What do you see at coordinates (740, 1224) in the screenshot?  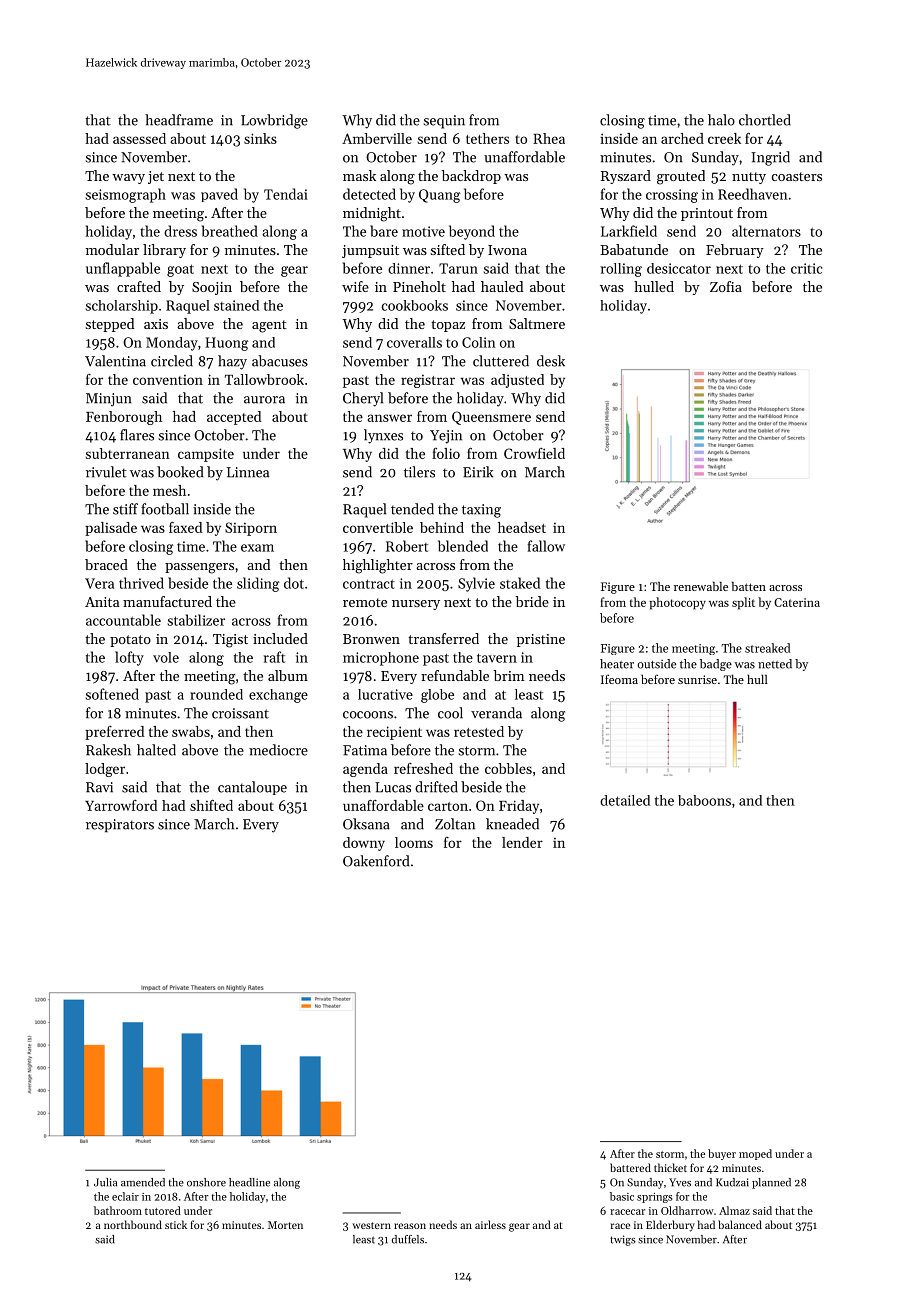 I see `balanced` at bounding box center [740, 1224].
